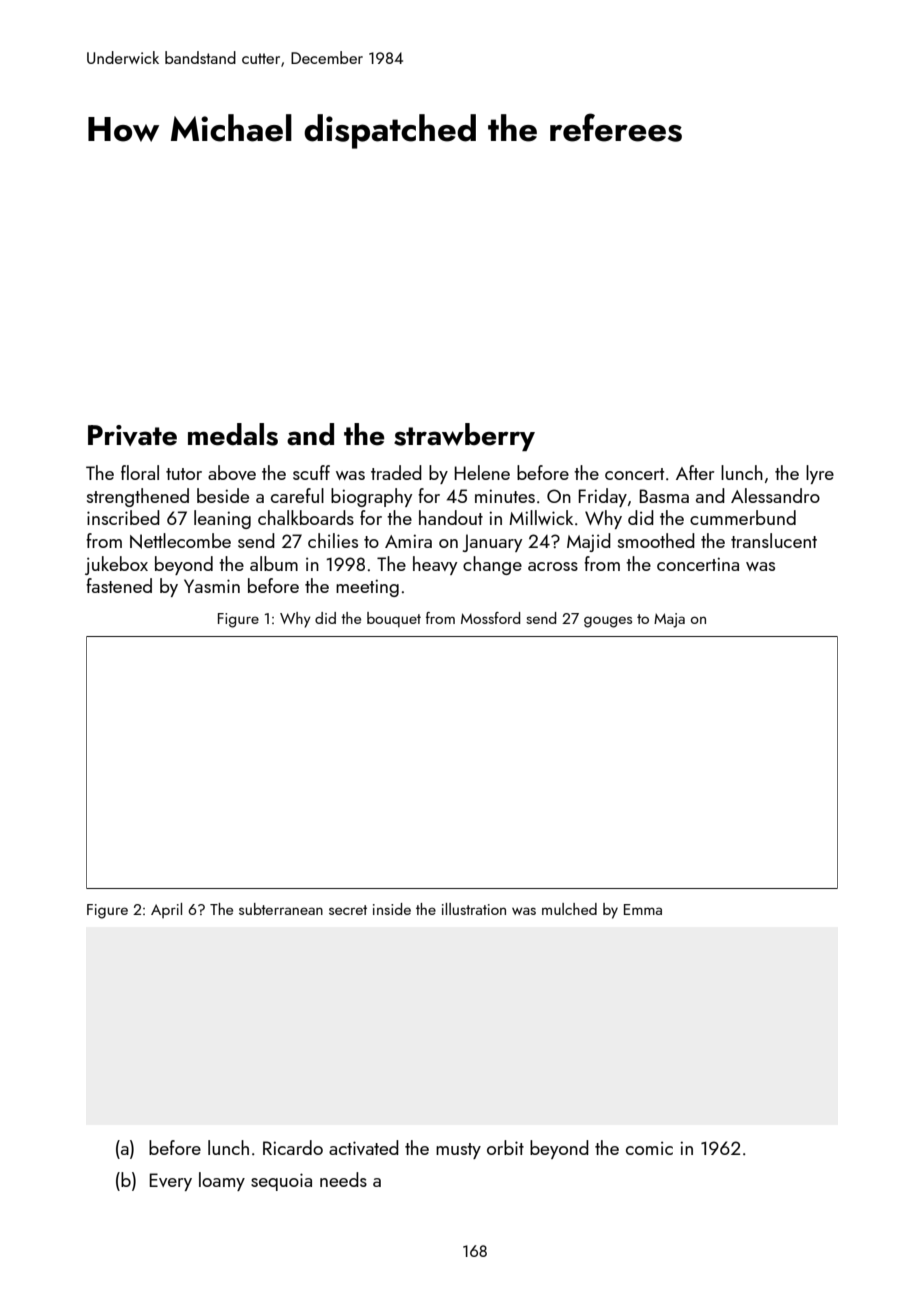  I want to click on inside, so click(392, 909).
